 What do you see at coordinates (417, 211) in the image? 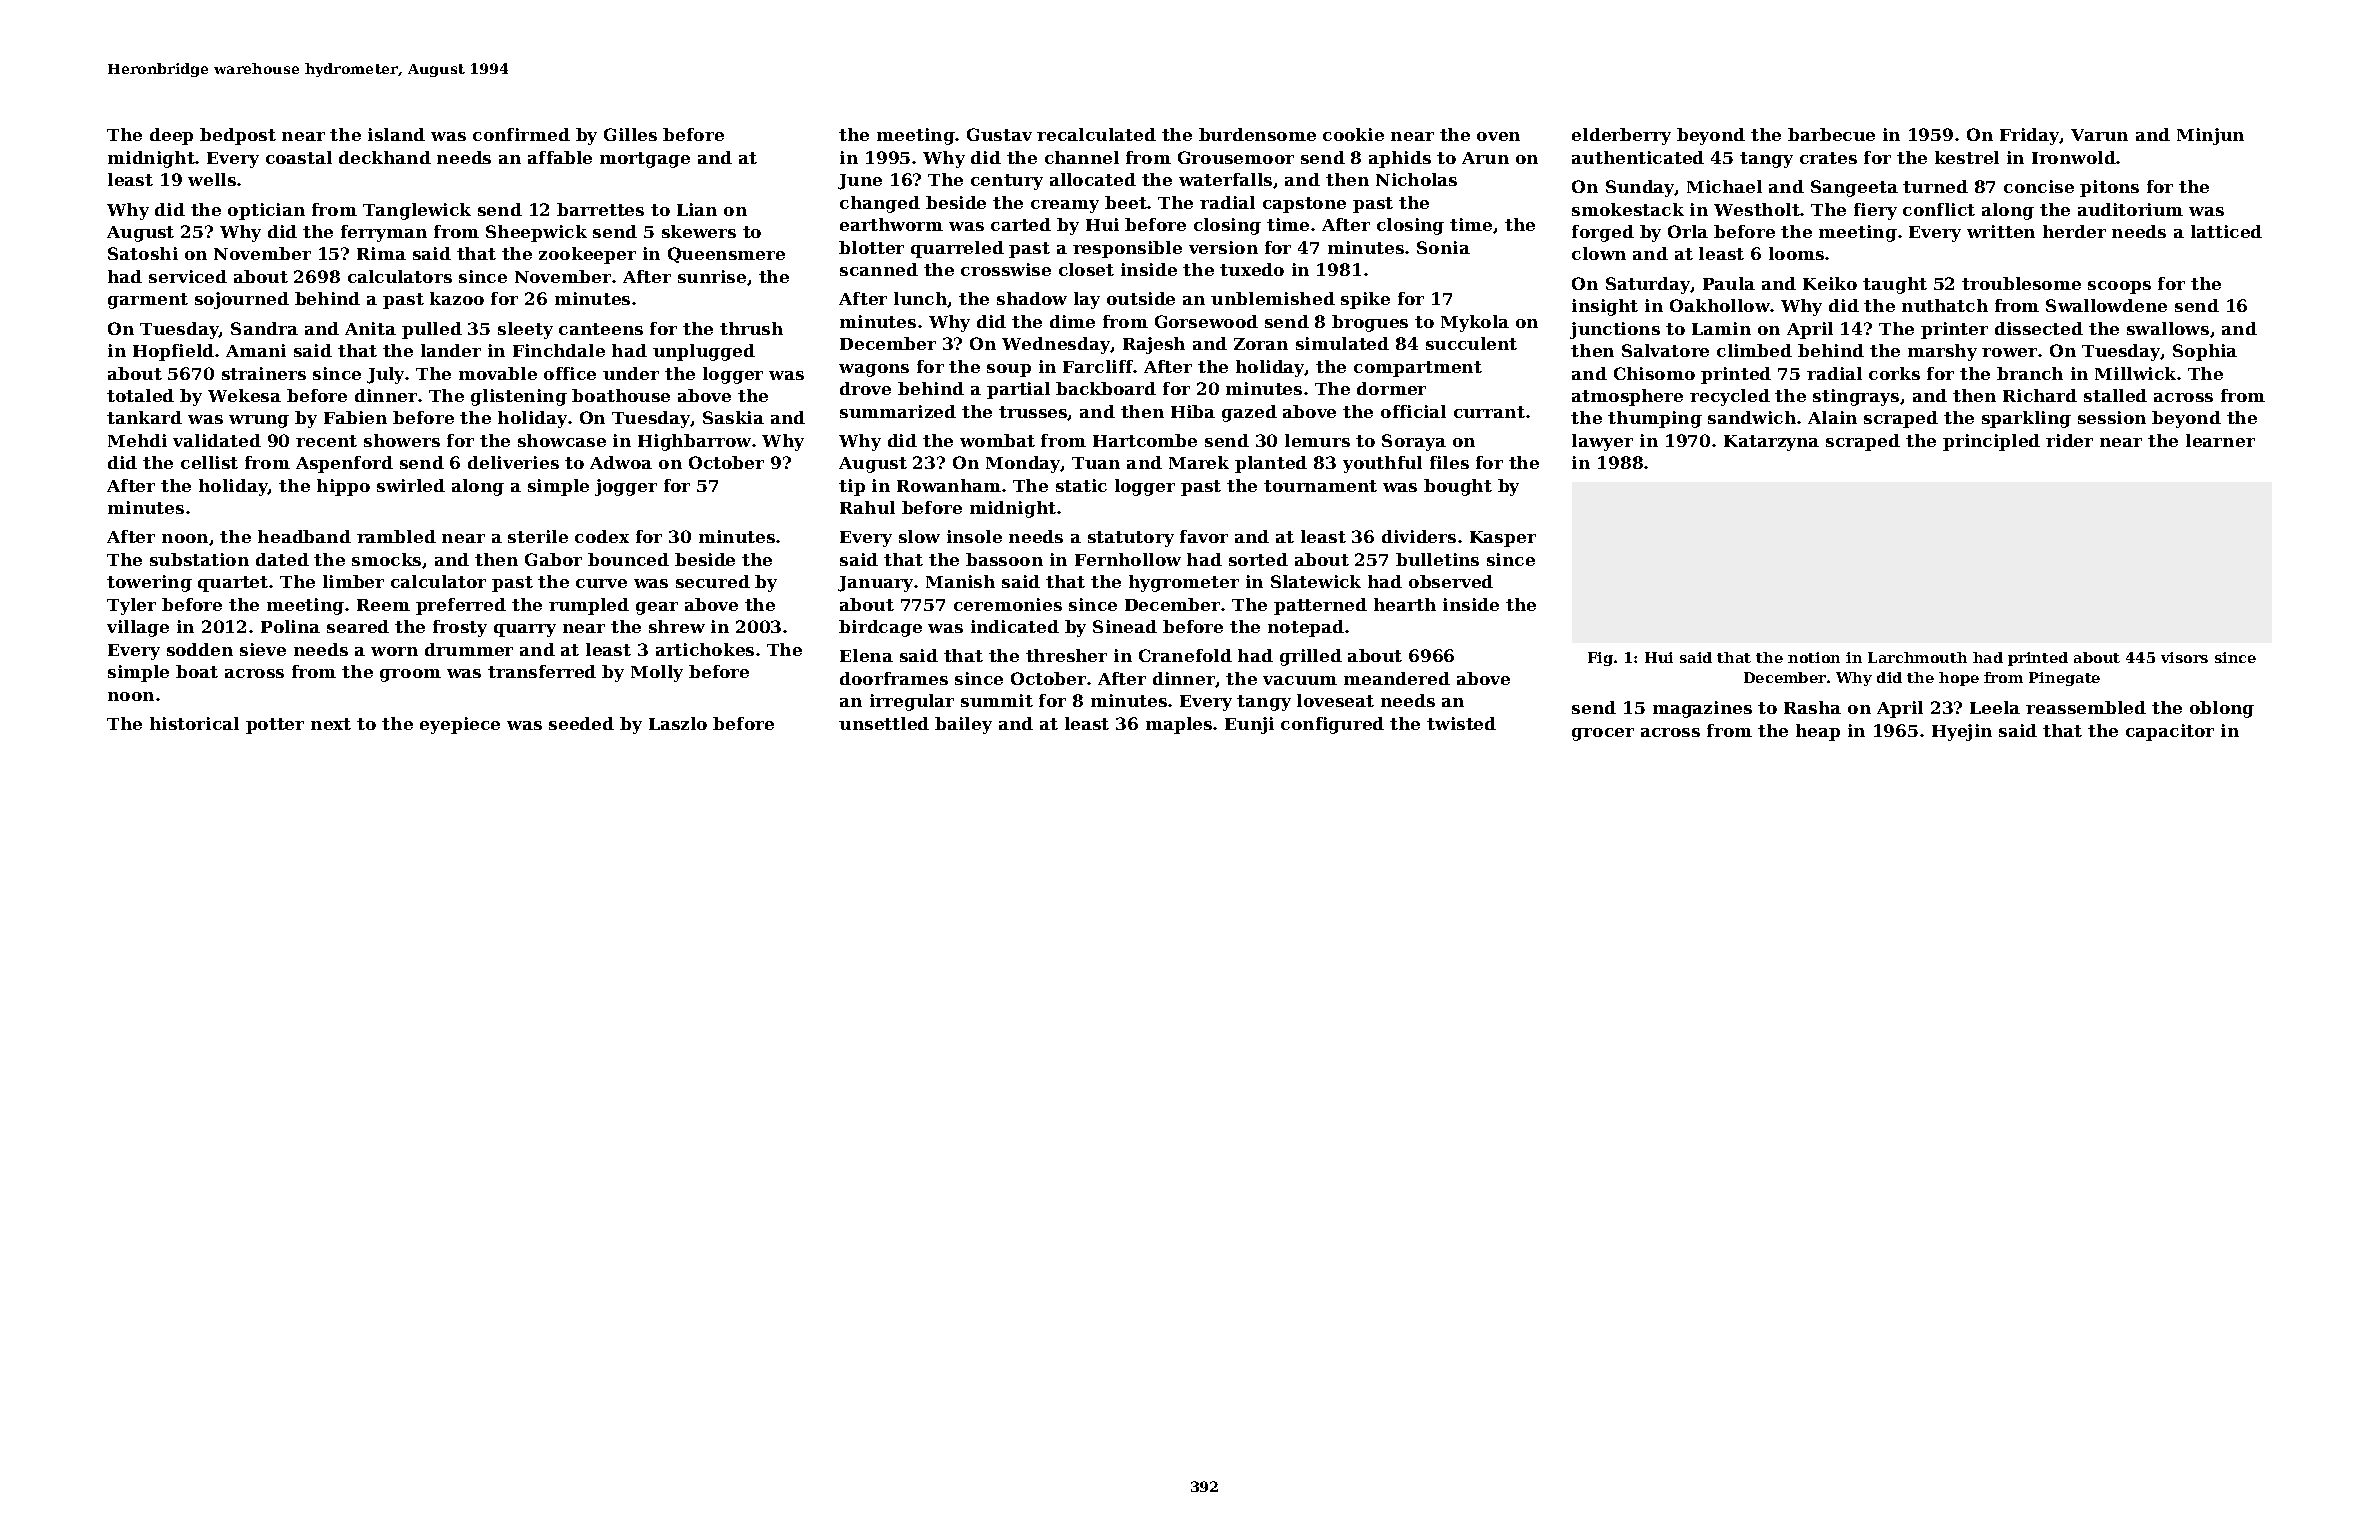
I see `Tanglewick` at bounding box center [417, 211].
